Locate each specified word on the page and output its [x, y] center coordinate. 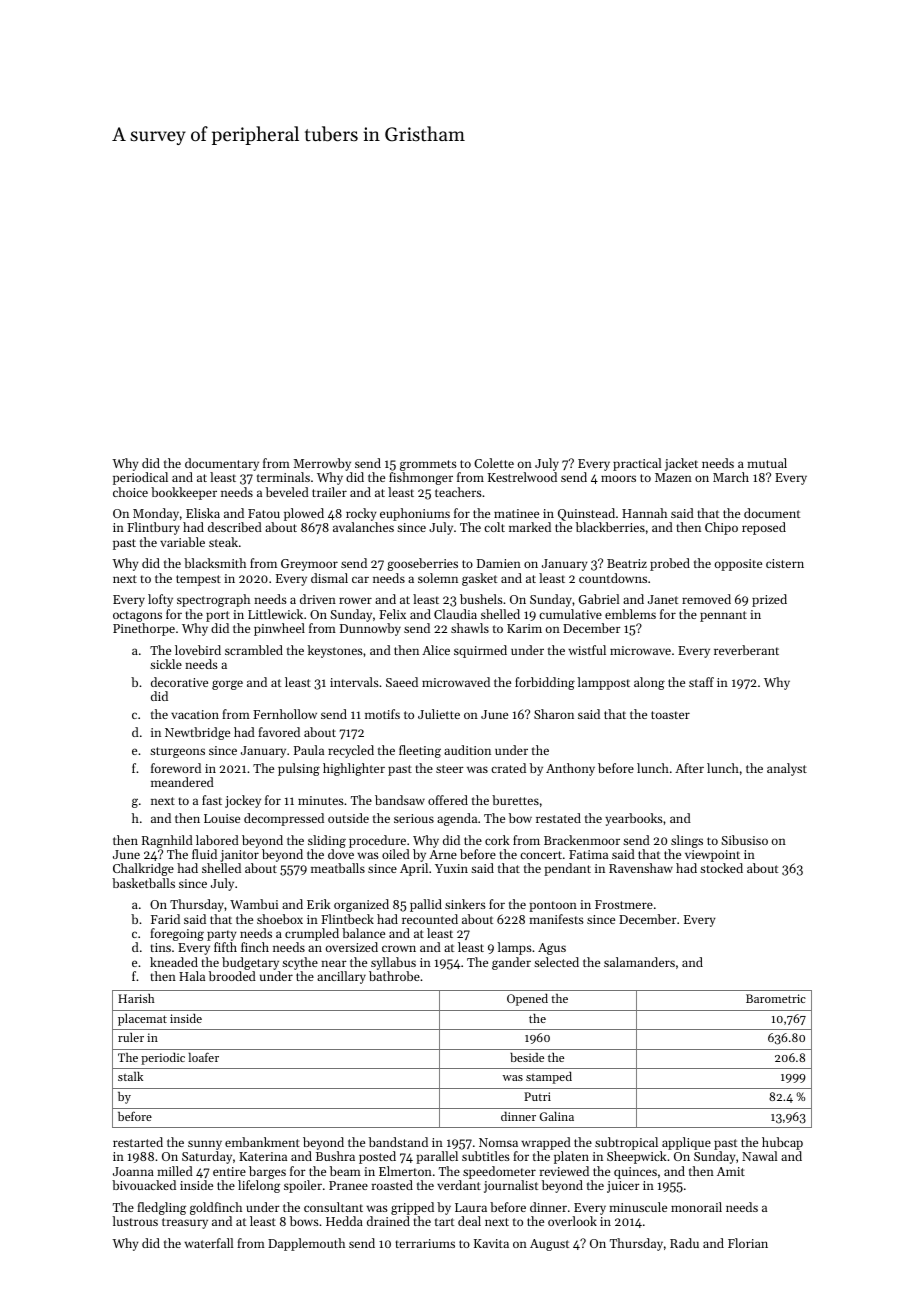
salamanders [639, 962]
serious [414, 818]
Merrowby [322, 464]
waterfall [209, 1243]
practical [637, 464]
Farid [165, 919]
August [549, 1245]
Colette [494, 463]
